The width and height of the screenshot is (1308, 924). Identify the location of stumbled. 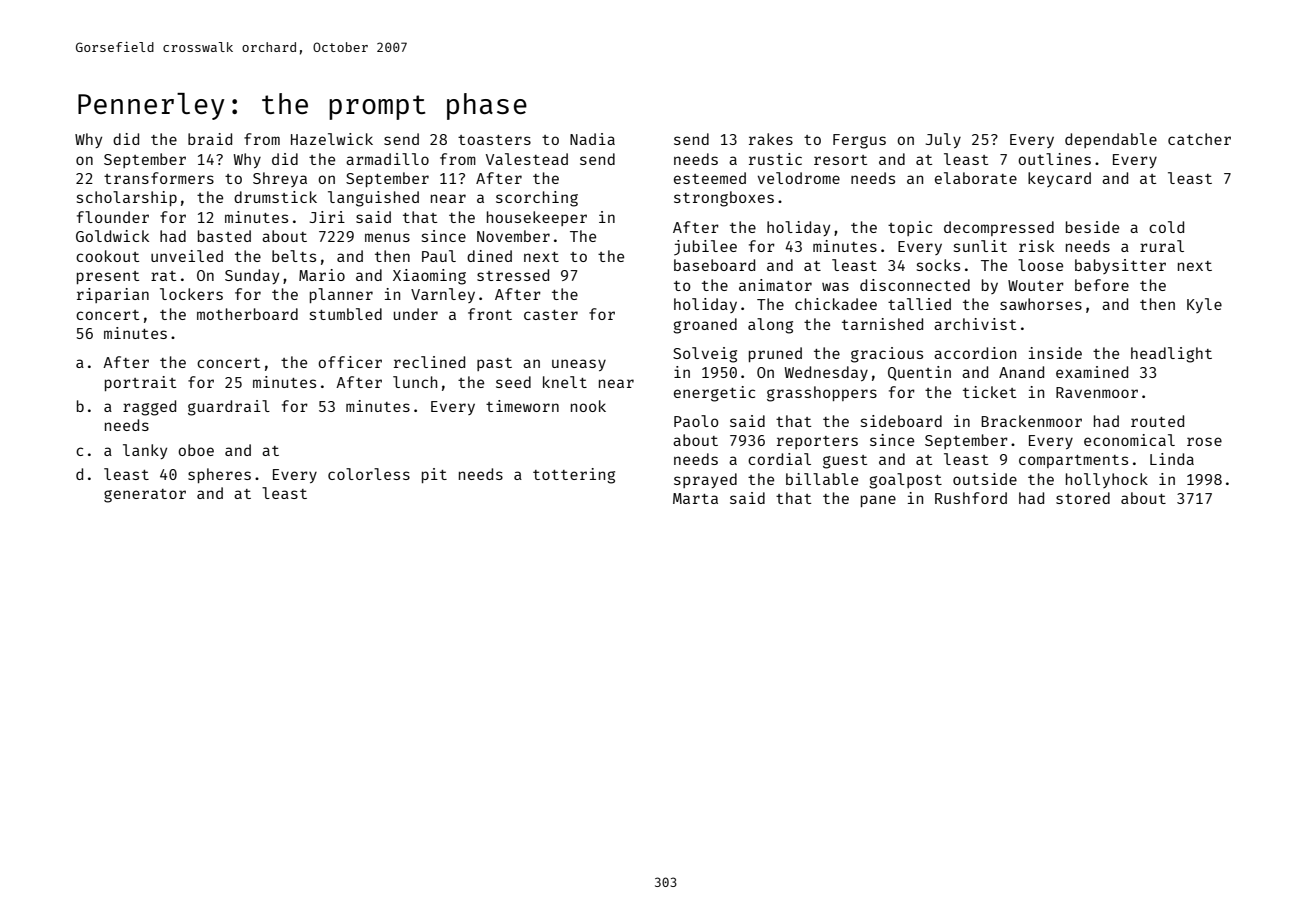
(346, 314).
